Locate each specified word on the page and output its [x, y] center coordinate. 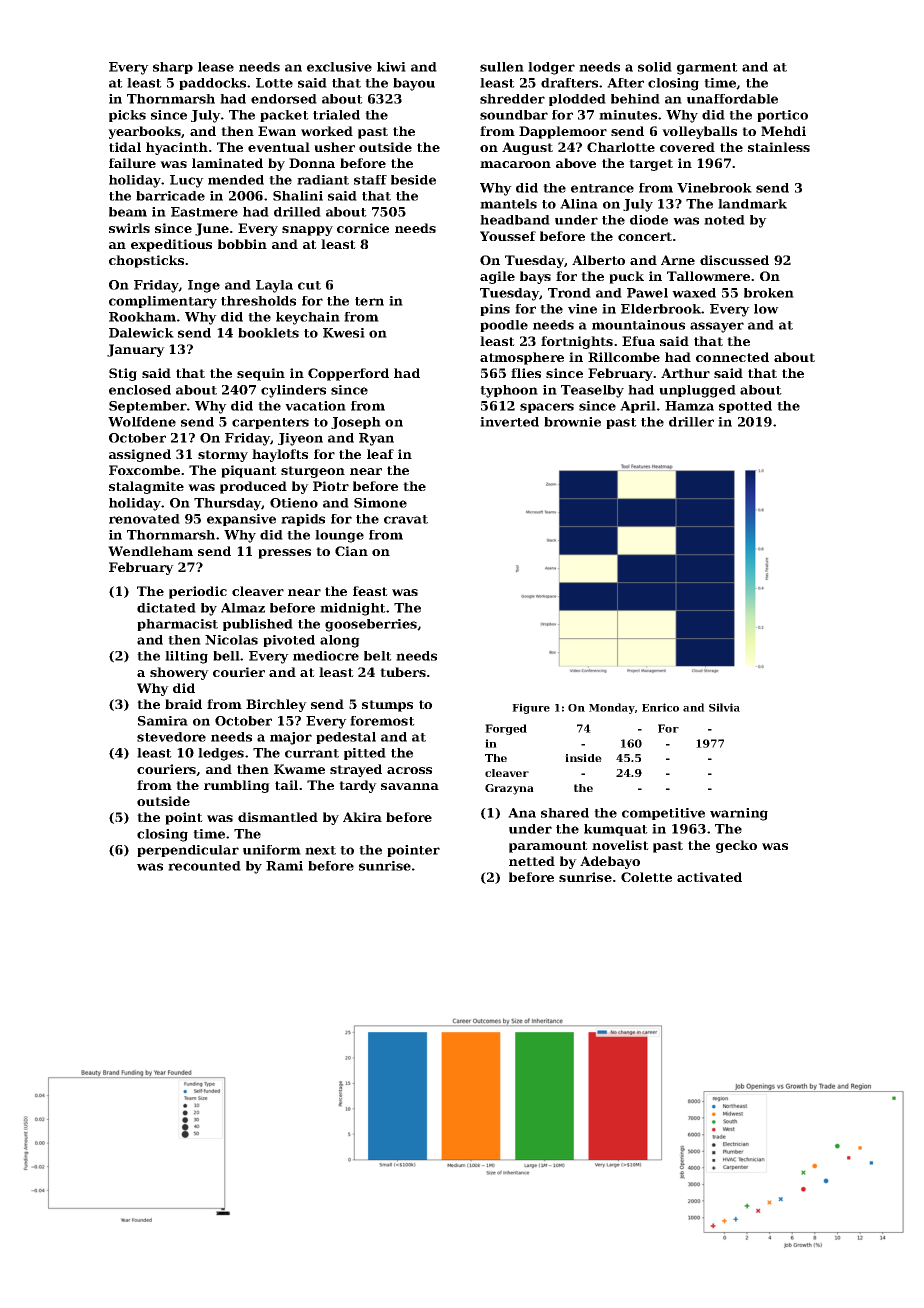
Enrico [660, 707]
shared [565, 813]
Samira [163, 721]
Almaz [243, 608]
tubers [403, 672]
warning [739, 814]
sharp [173, 68]
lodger [551, 68]
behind [635, 99]
